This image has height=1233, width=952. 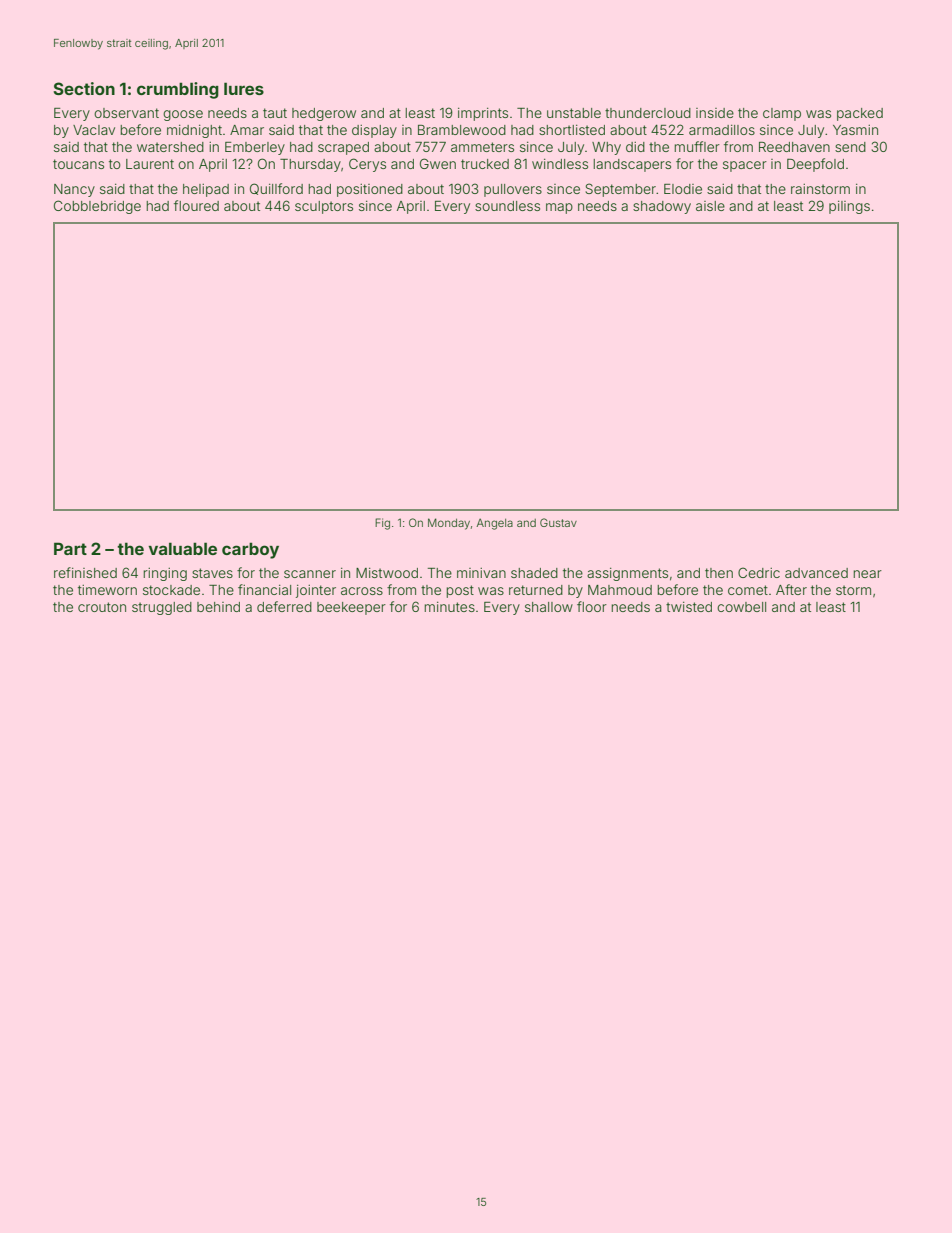 I want to click on Part, so click(x=70, y=548).
